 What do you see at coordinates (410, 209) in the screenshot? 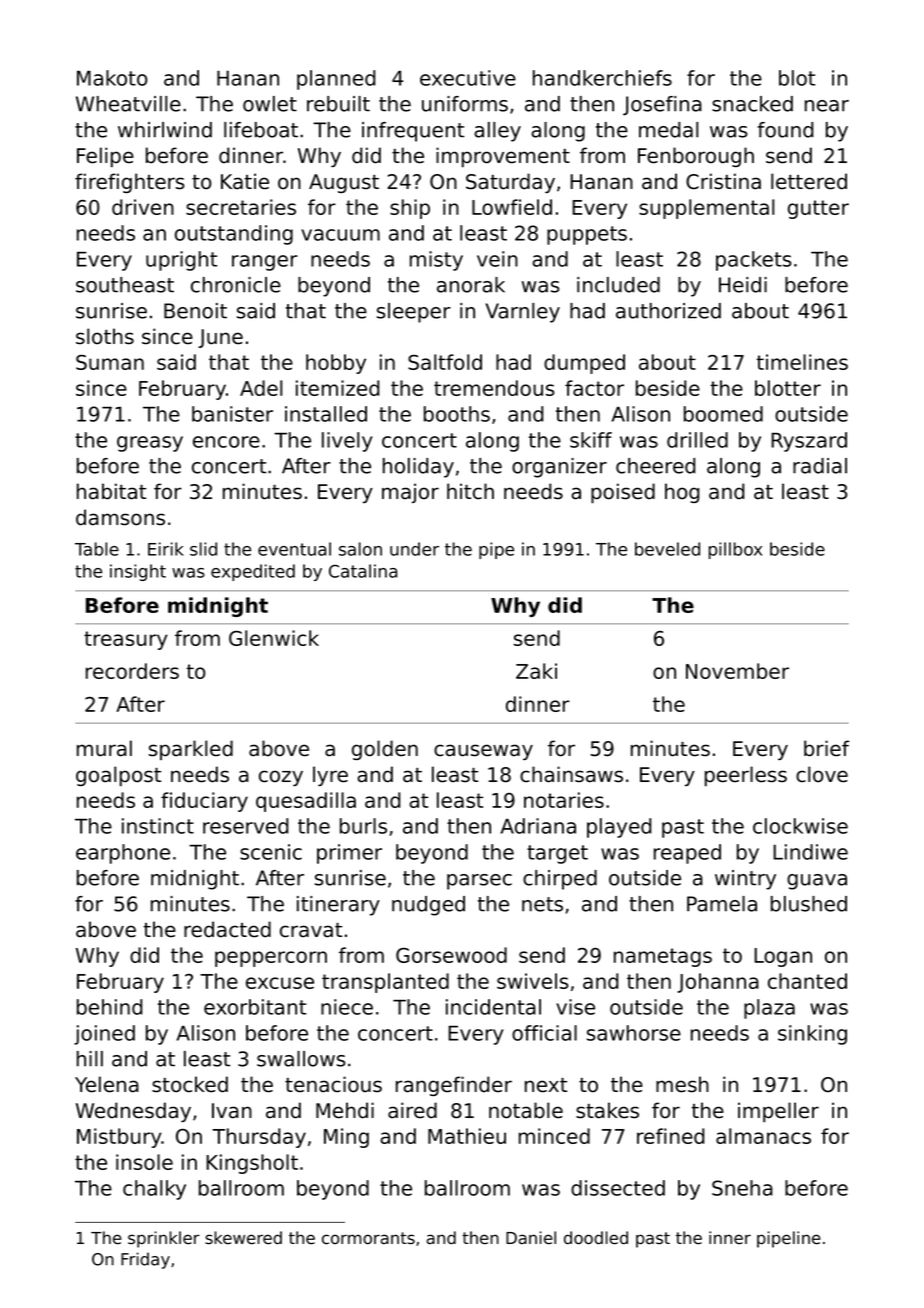
I see `ship` at bounding box center [410, 209].
